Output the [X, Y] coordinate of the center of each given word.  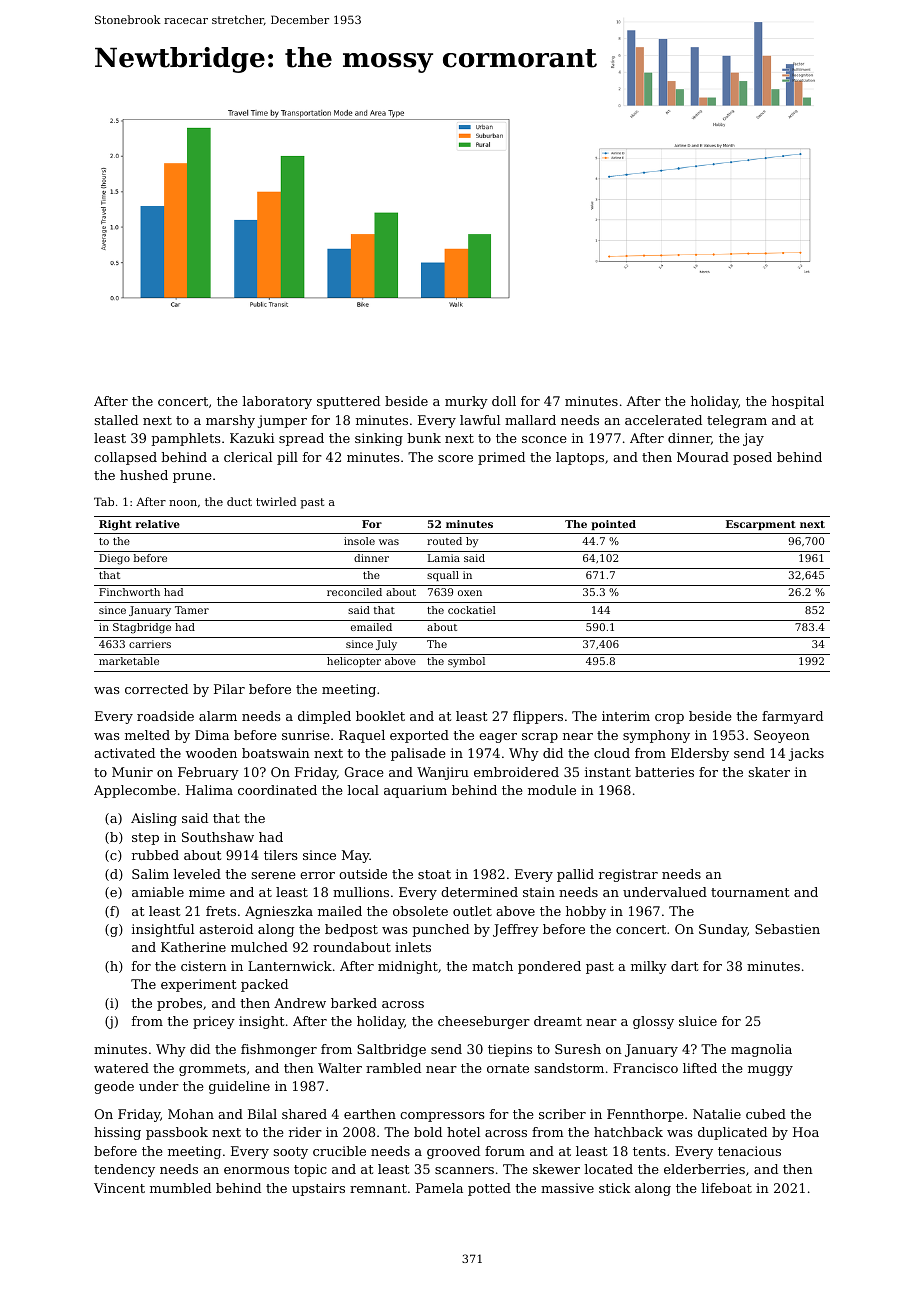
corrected [156, 689]
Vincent [119, 1188]
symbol [466, 662]
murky [466, 402]
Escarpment [761, 525]
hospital [798, 402]
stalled [116, 420]
